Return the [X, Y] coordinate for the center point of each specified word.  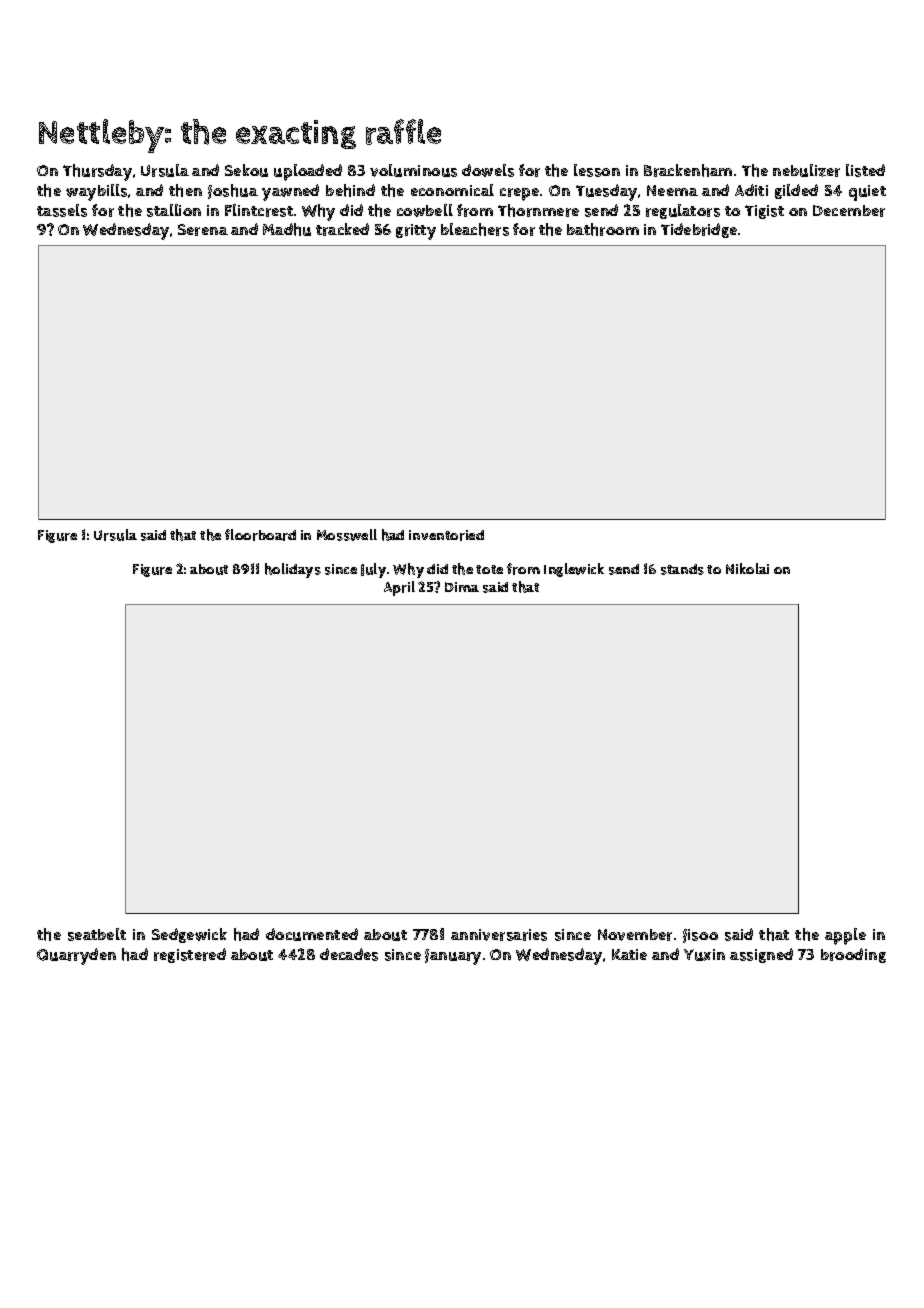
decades [349, 954]
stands [682, 569]
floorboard [260, 535]
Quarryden [76, 956]
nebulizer [806, 170]
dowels [488, 170]
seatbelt [97, 934]
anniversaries [499, 935]
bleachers [475, 229]
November [635, 935]
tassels [62, 210]
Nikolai [747, 568]
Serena [203, 230]
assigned [761, 955]
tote [489, 569]
